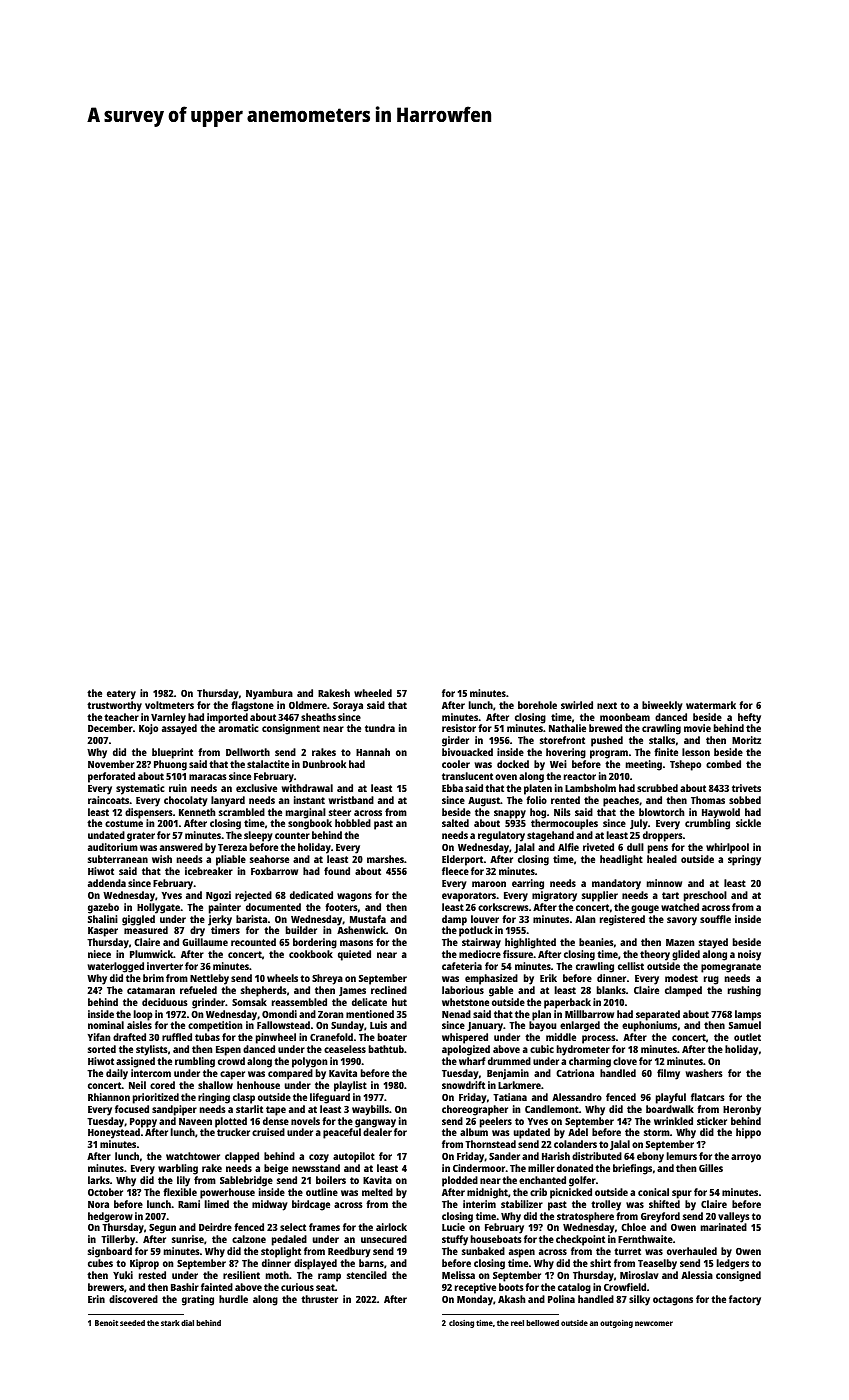 The height and width of the screenshot is (1400, 849). I want to click on Akash, so click(511, 1299).
